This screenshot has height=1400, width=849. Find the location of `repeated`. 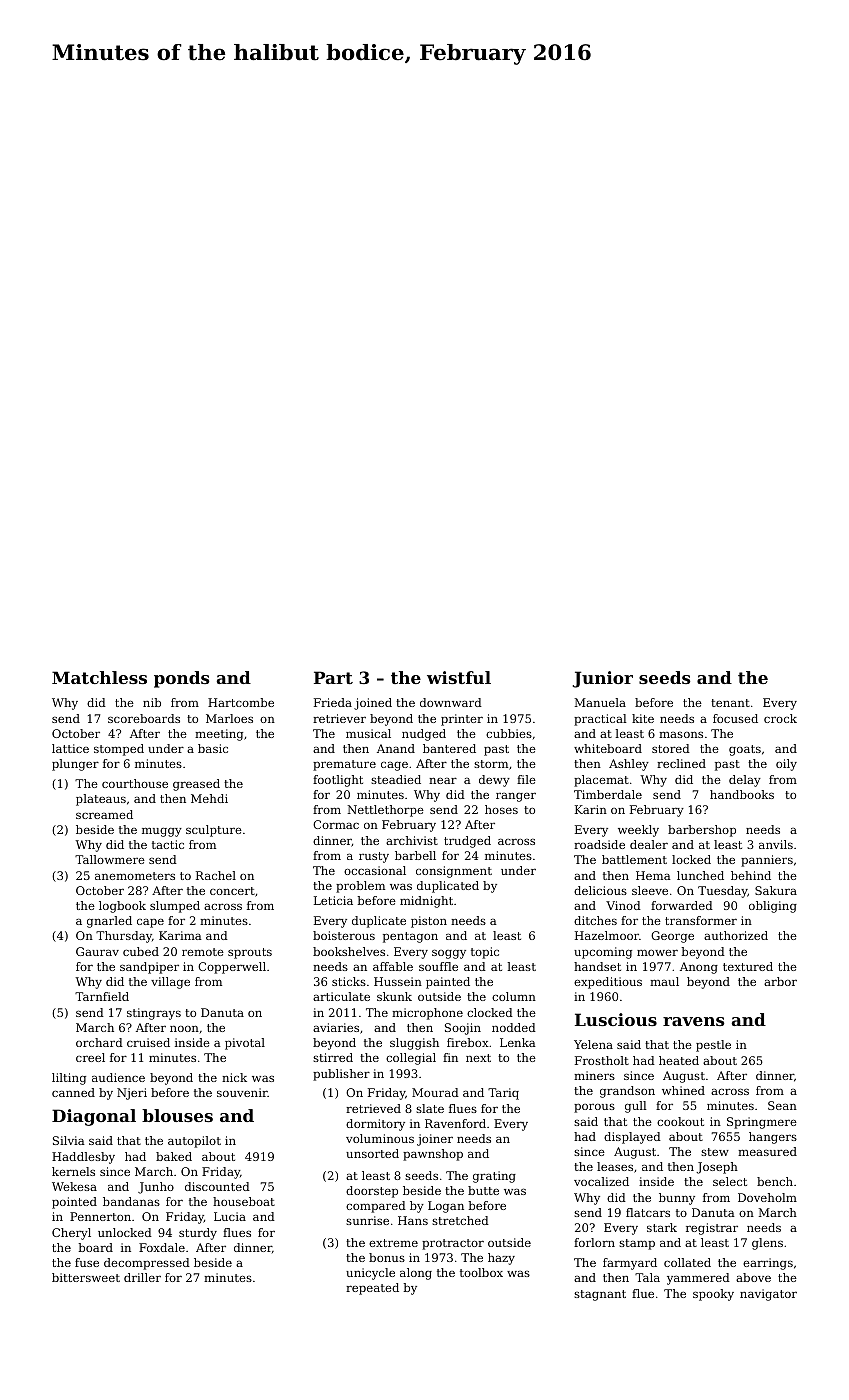

repeated is located at coordinates (372, 1289).
